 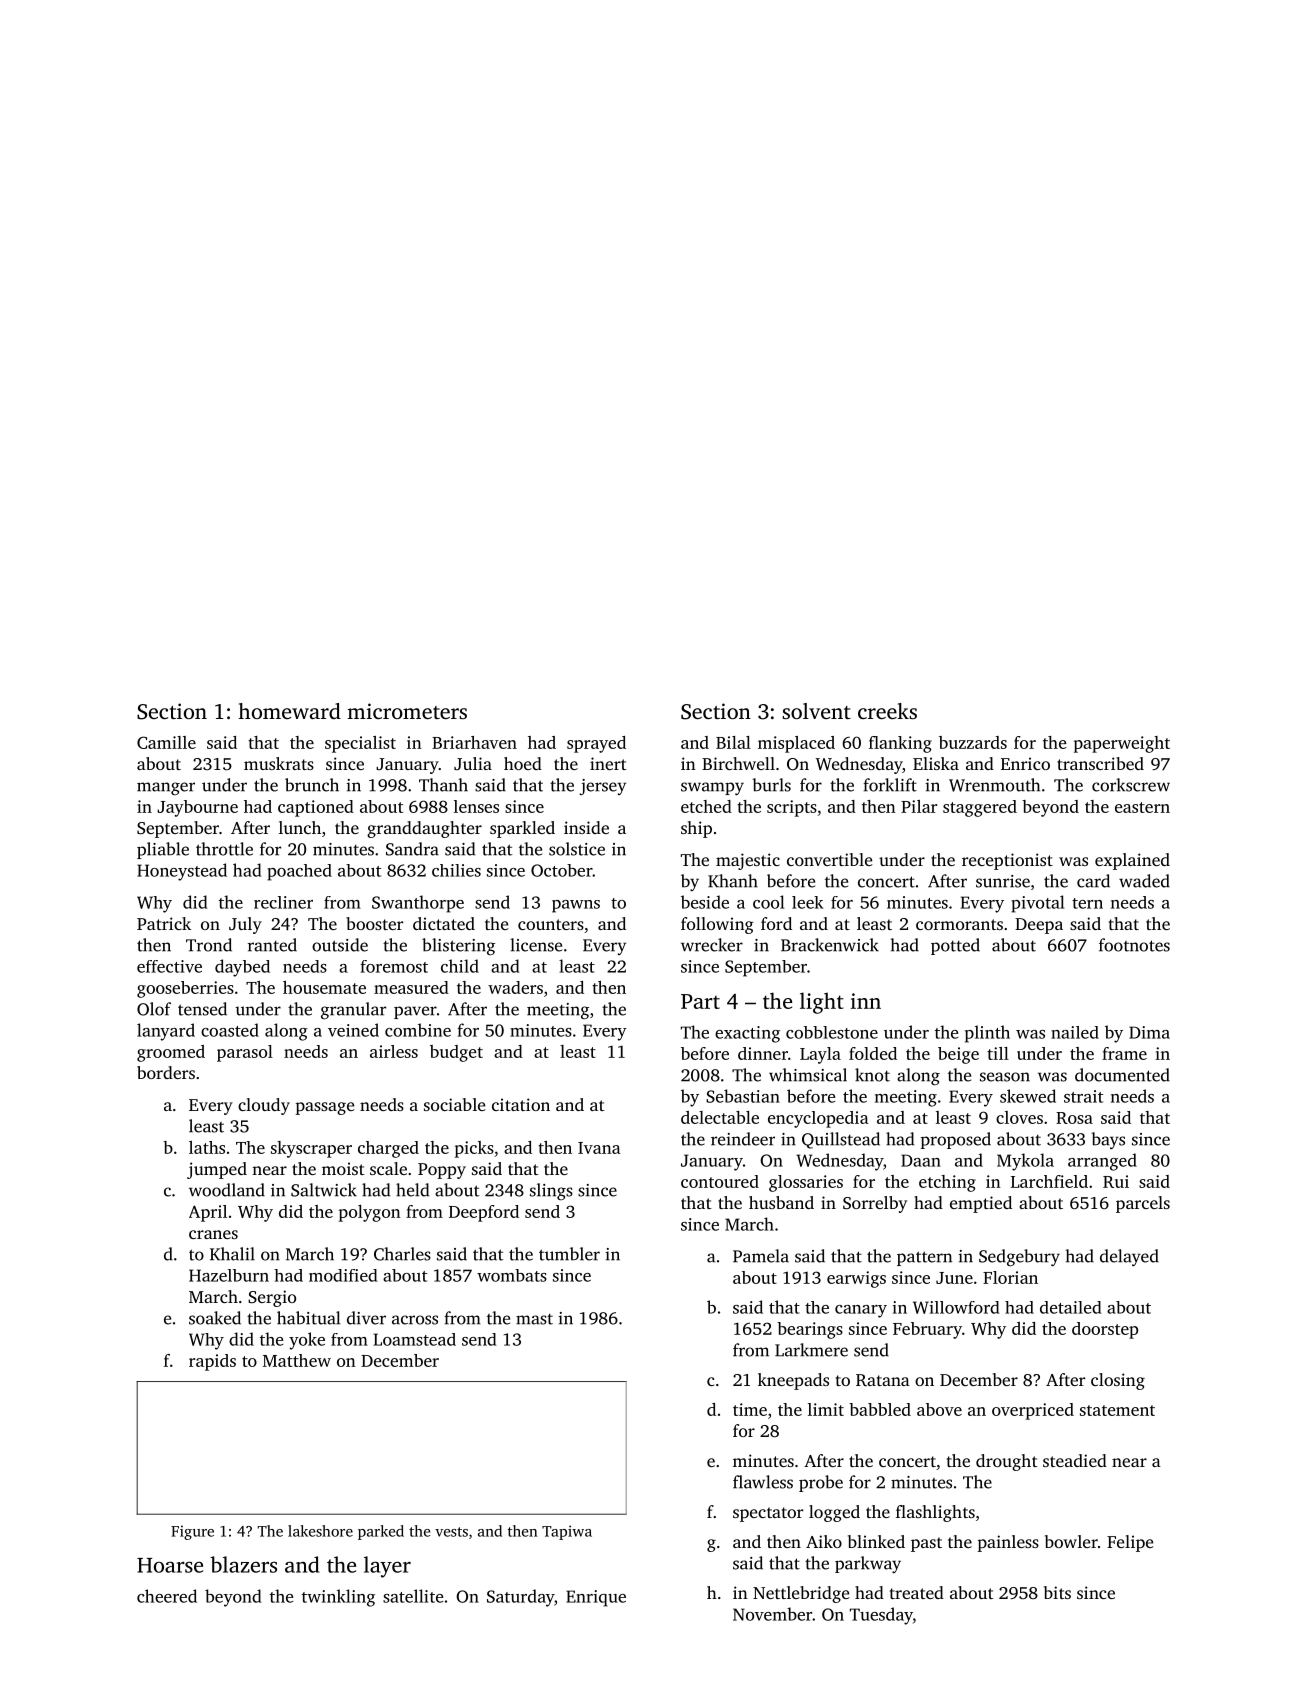 I want to click on creeks, so click(x=887, y=711).
